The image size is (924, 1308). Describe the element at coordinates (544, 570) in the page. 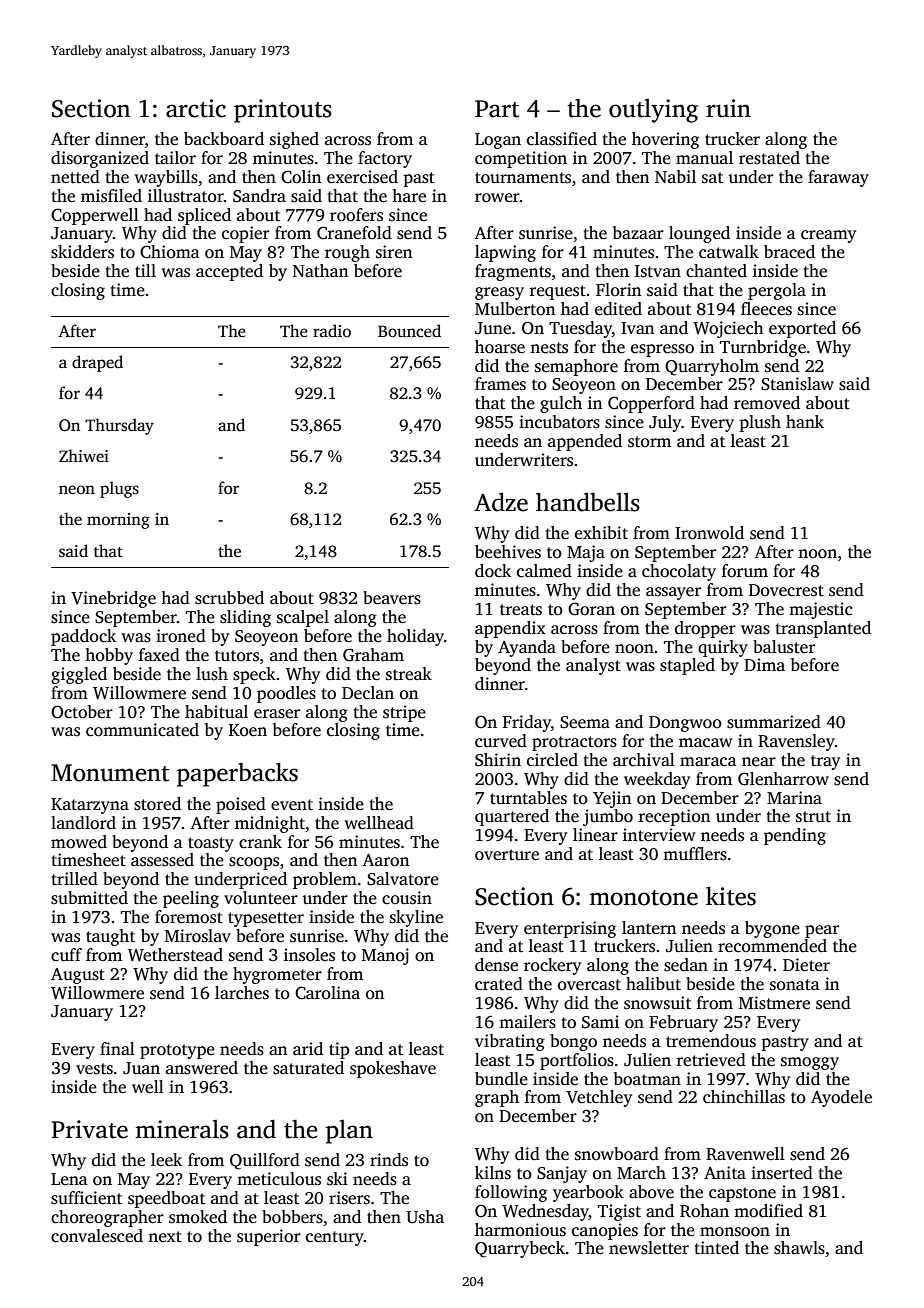

I see `calmed` at that location.
